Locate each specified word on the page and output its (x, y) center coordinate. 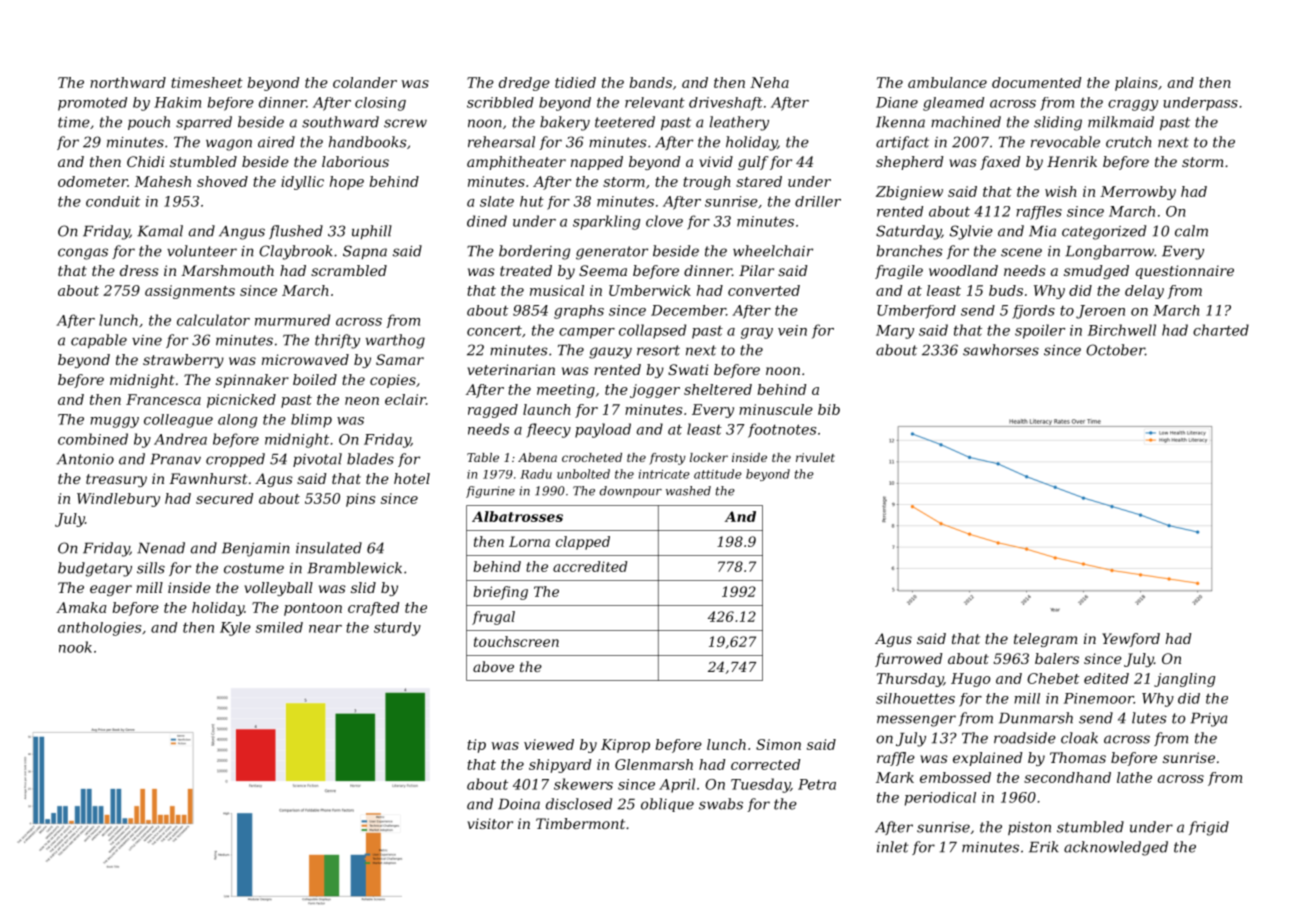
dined (487, 221)
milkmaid (1121, 122)
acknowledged (1116, 848)
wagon (229, 145)
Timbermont (580, 823)
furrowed (909, 660)
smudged (1096, 272)
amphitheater (516, 163)
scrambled (349, 270)
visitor (490, 823)
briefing (500, 593)
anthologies (99, 629)
